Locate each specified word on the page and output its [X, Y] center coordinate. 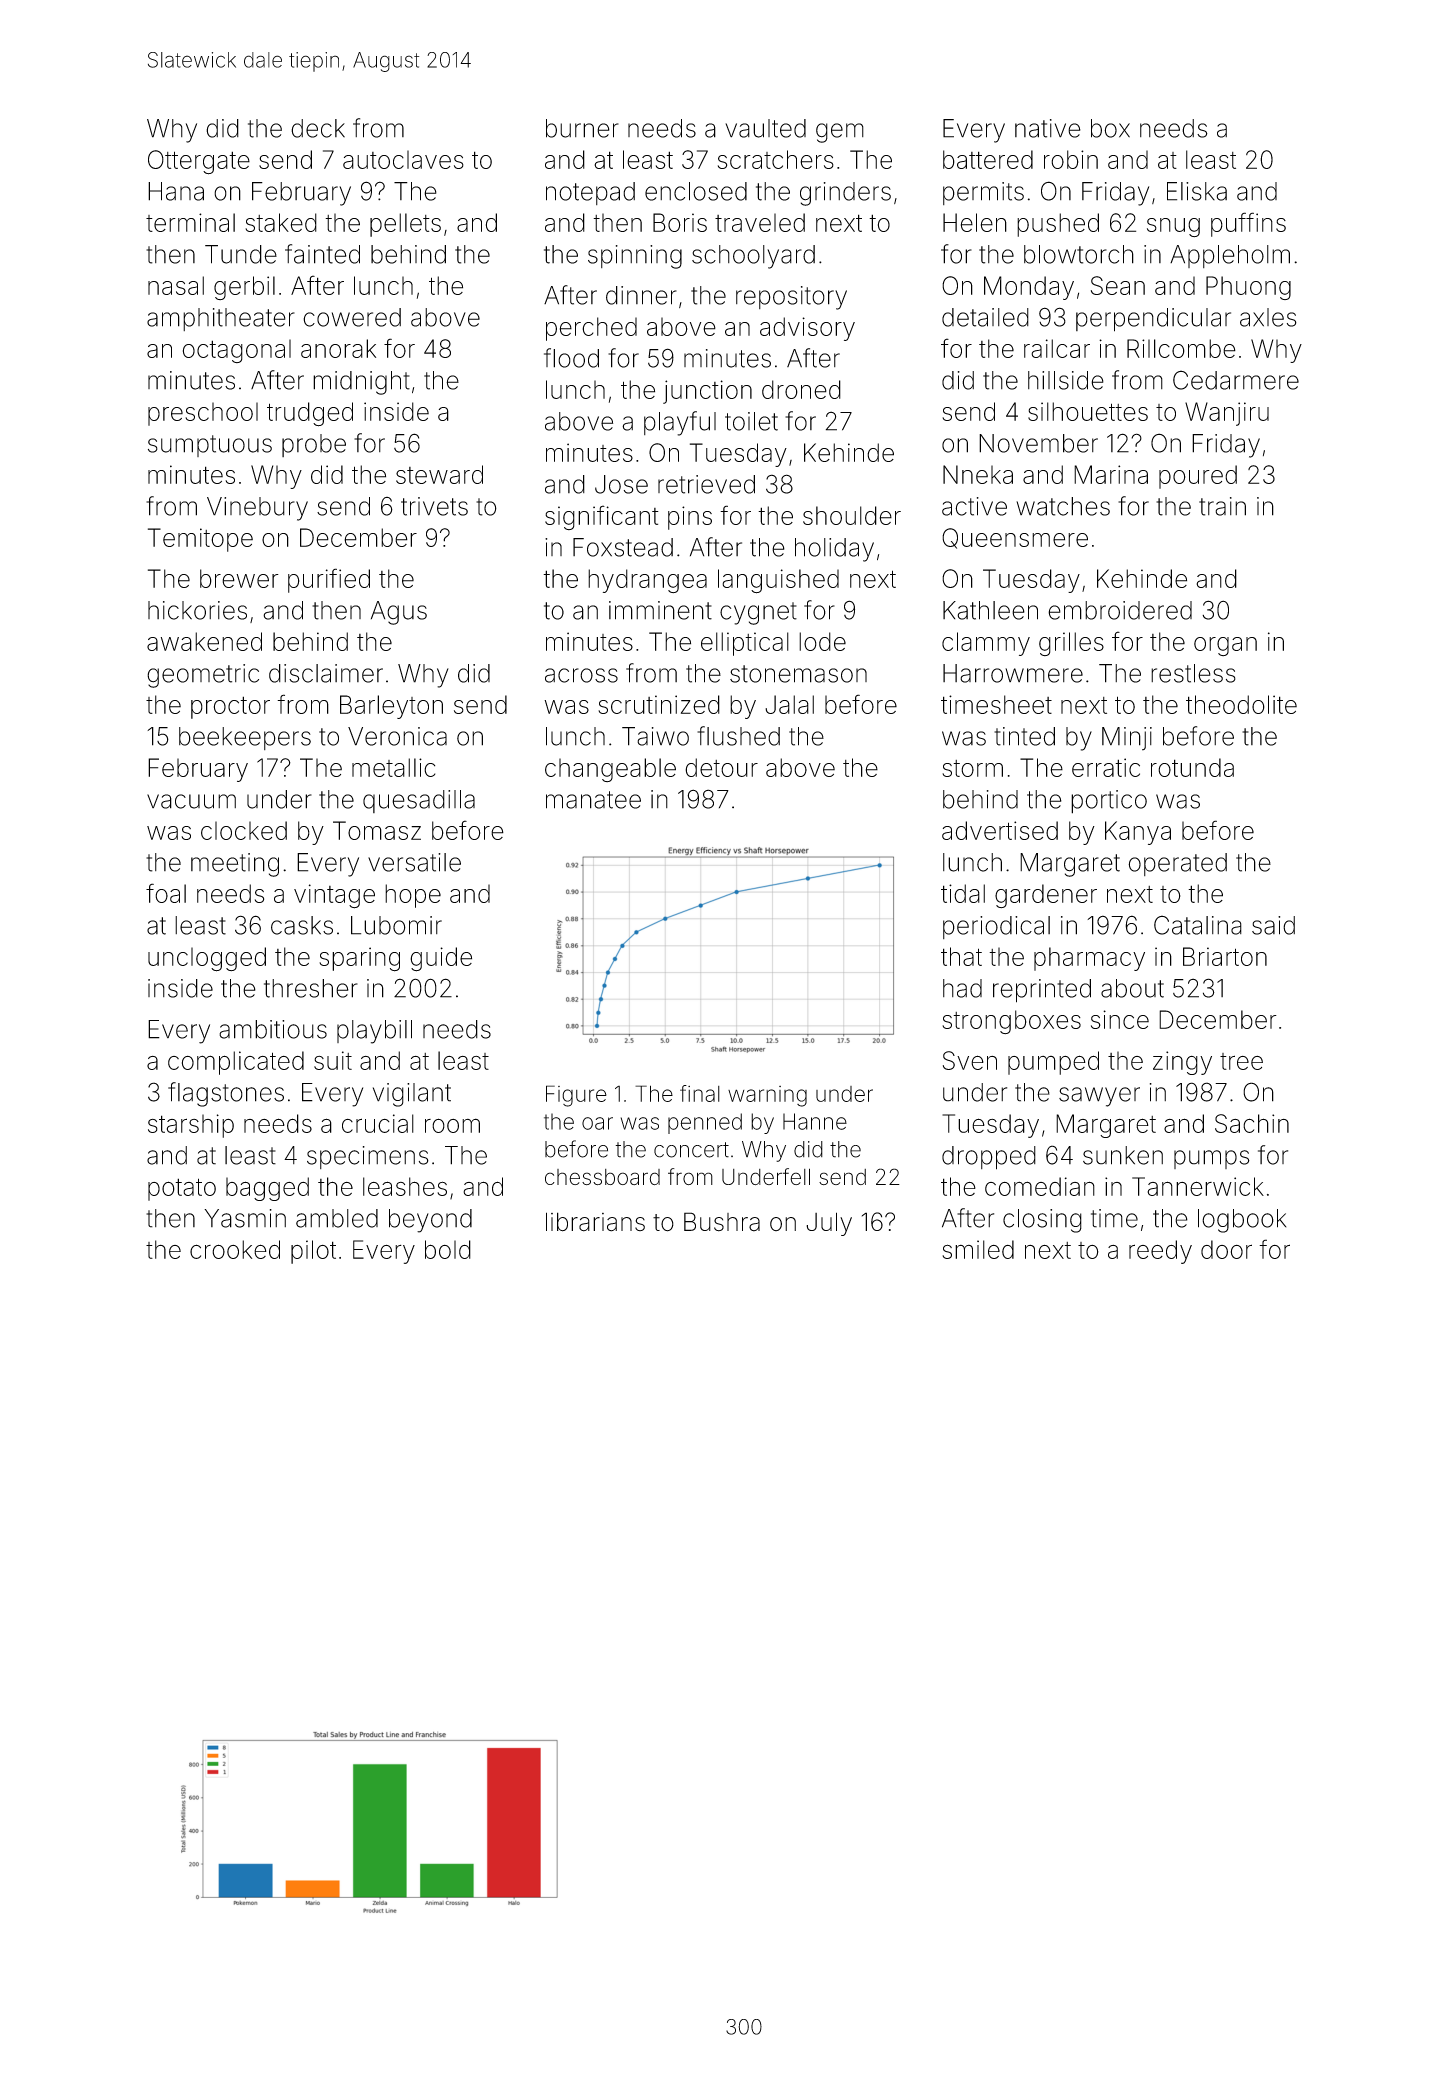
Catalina [1198, 925]
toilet [751, 421]
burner [582, 128]
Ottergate [199, 162]
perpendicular [1153, 320]
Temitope [200, 540]
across [581, 675]
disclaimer [326, 673]
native [1048, 128]
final [700, 1093]
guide [441, 959]
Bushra [722, 1222]
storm [972, 768]
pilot [313, 1252]
